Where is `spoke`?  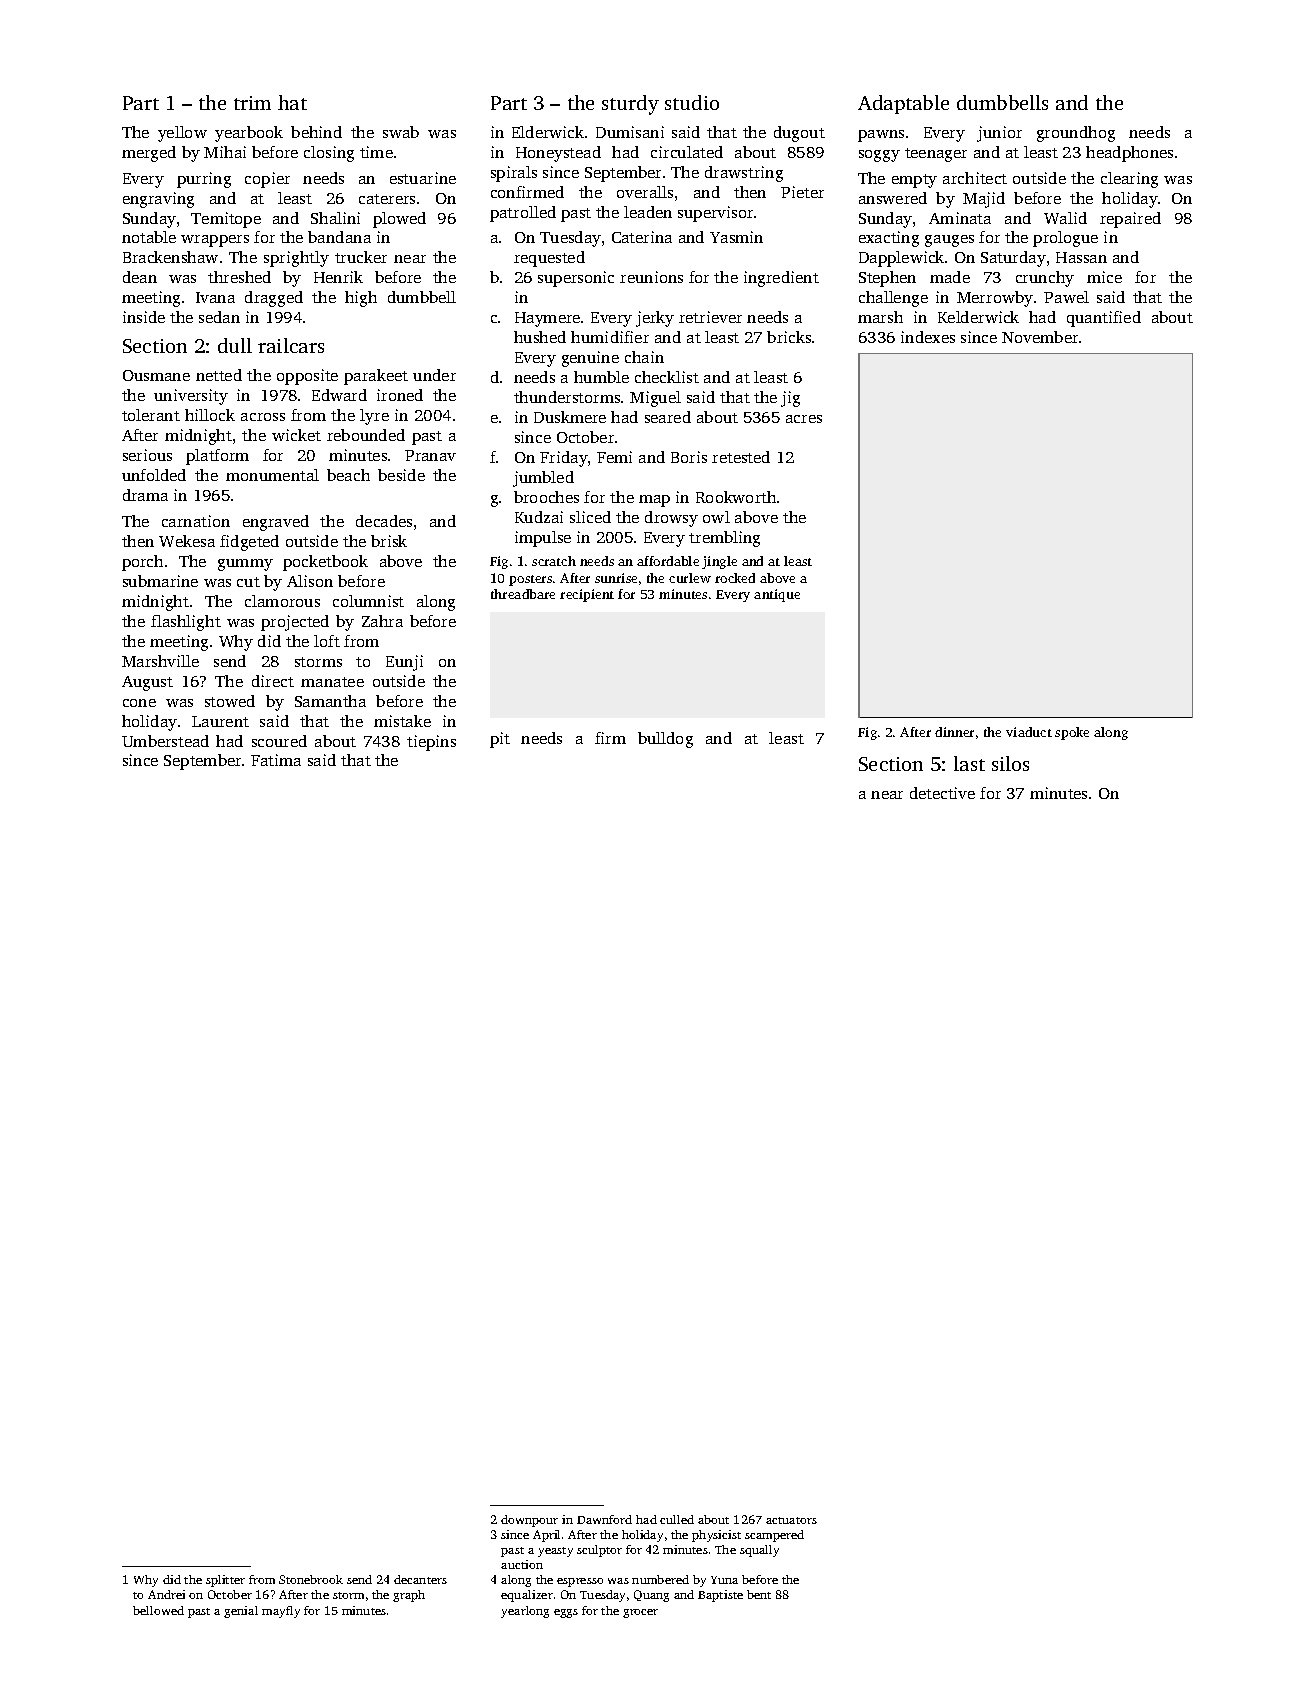
spoke is located at coordinates (1072, 733).
